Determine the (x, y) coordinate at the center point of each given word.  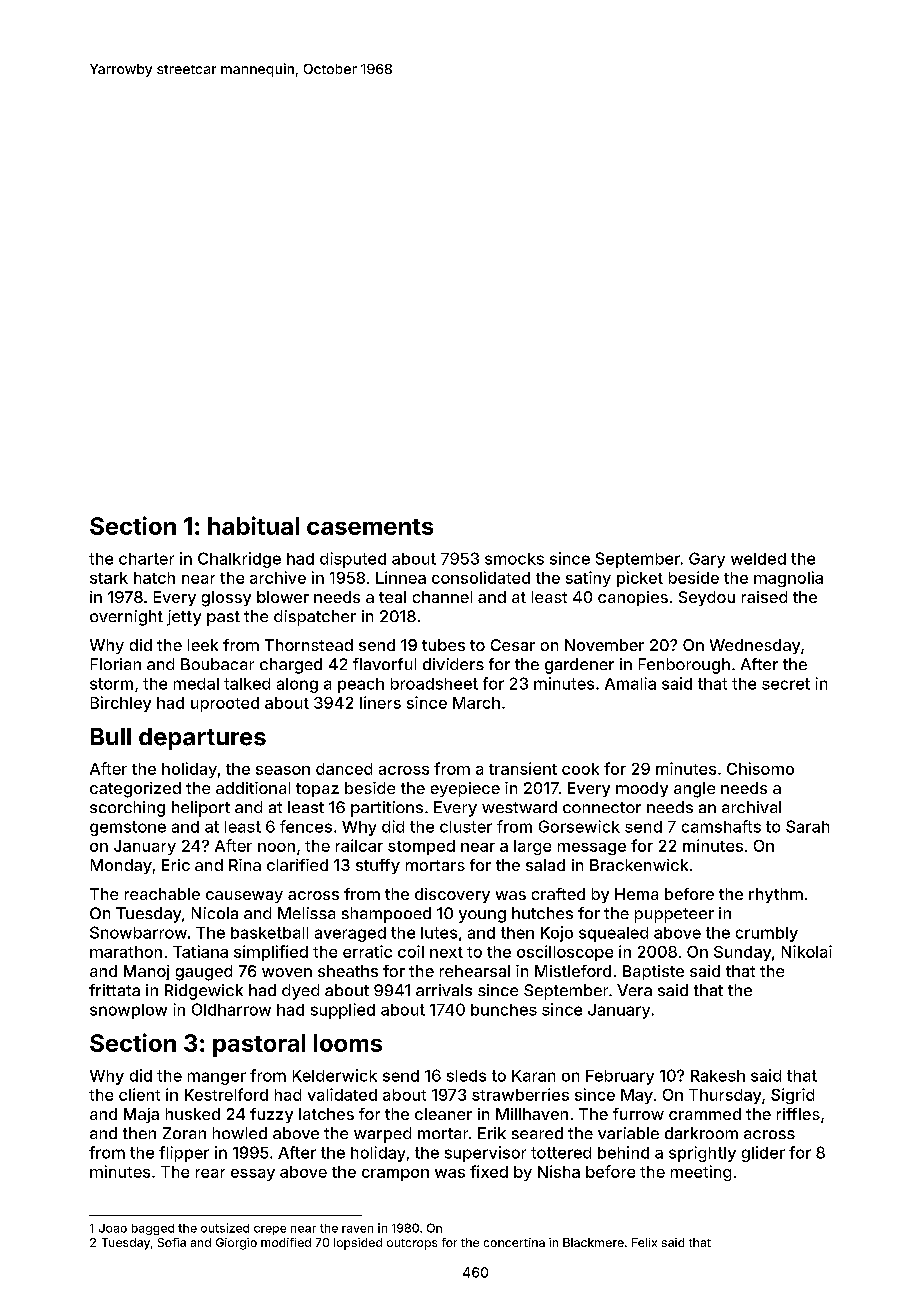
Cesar (513, 645)
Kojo (557, 934)
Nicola (215, 913)
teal (392, 597)
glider (763, 1154)
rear (210, 1173)
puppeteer (674, 915)
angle (694, 790)
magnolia (788, 579)
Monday (121, 866)
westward (519, 807)
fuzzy (271, 1115)
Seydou (707, 598)
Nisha (559, 1171)
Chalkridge (239, 560)
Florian (116, 664)
